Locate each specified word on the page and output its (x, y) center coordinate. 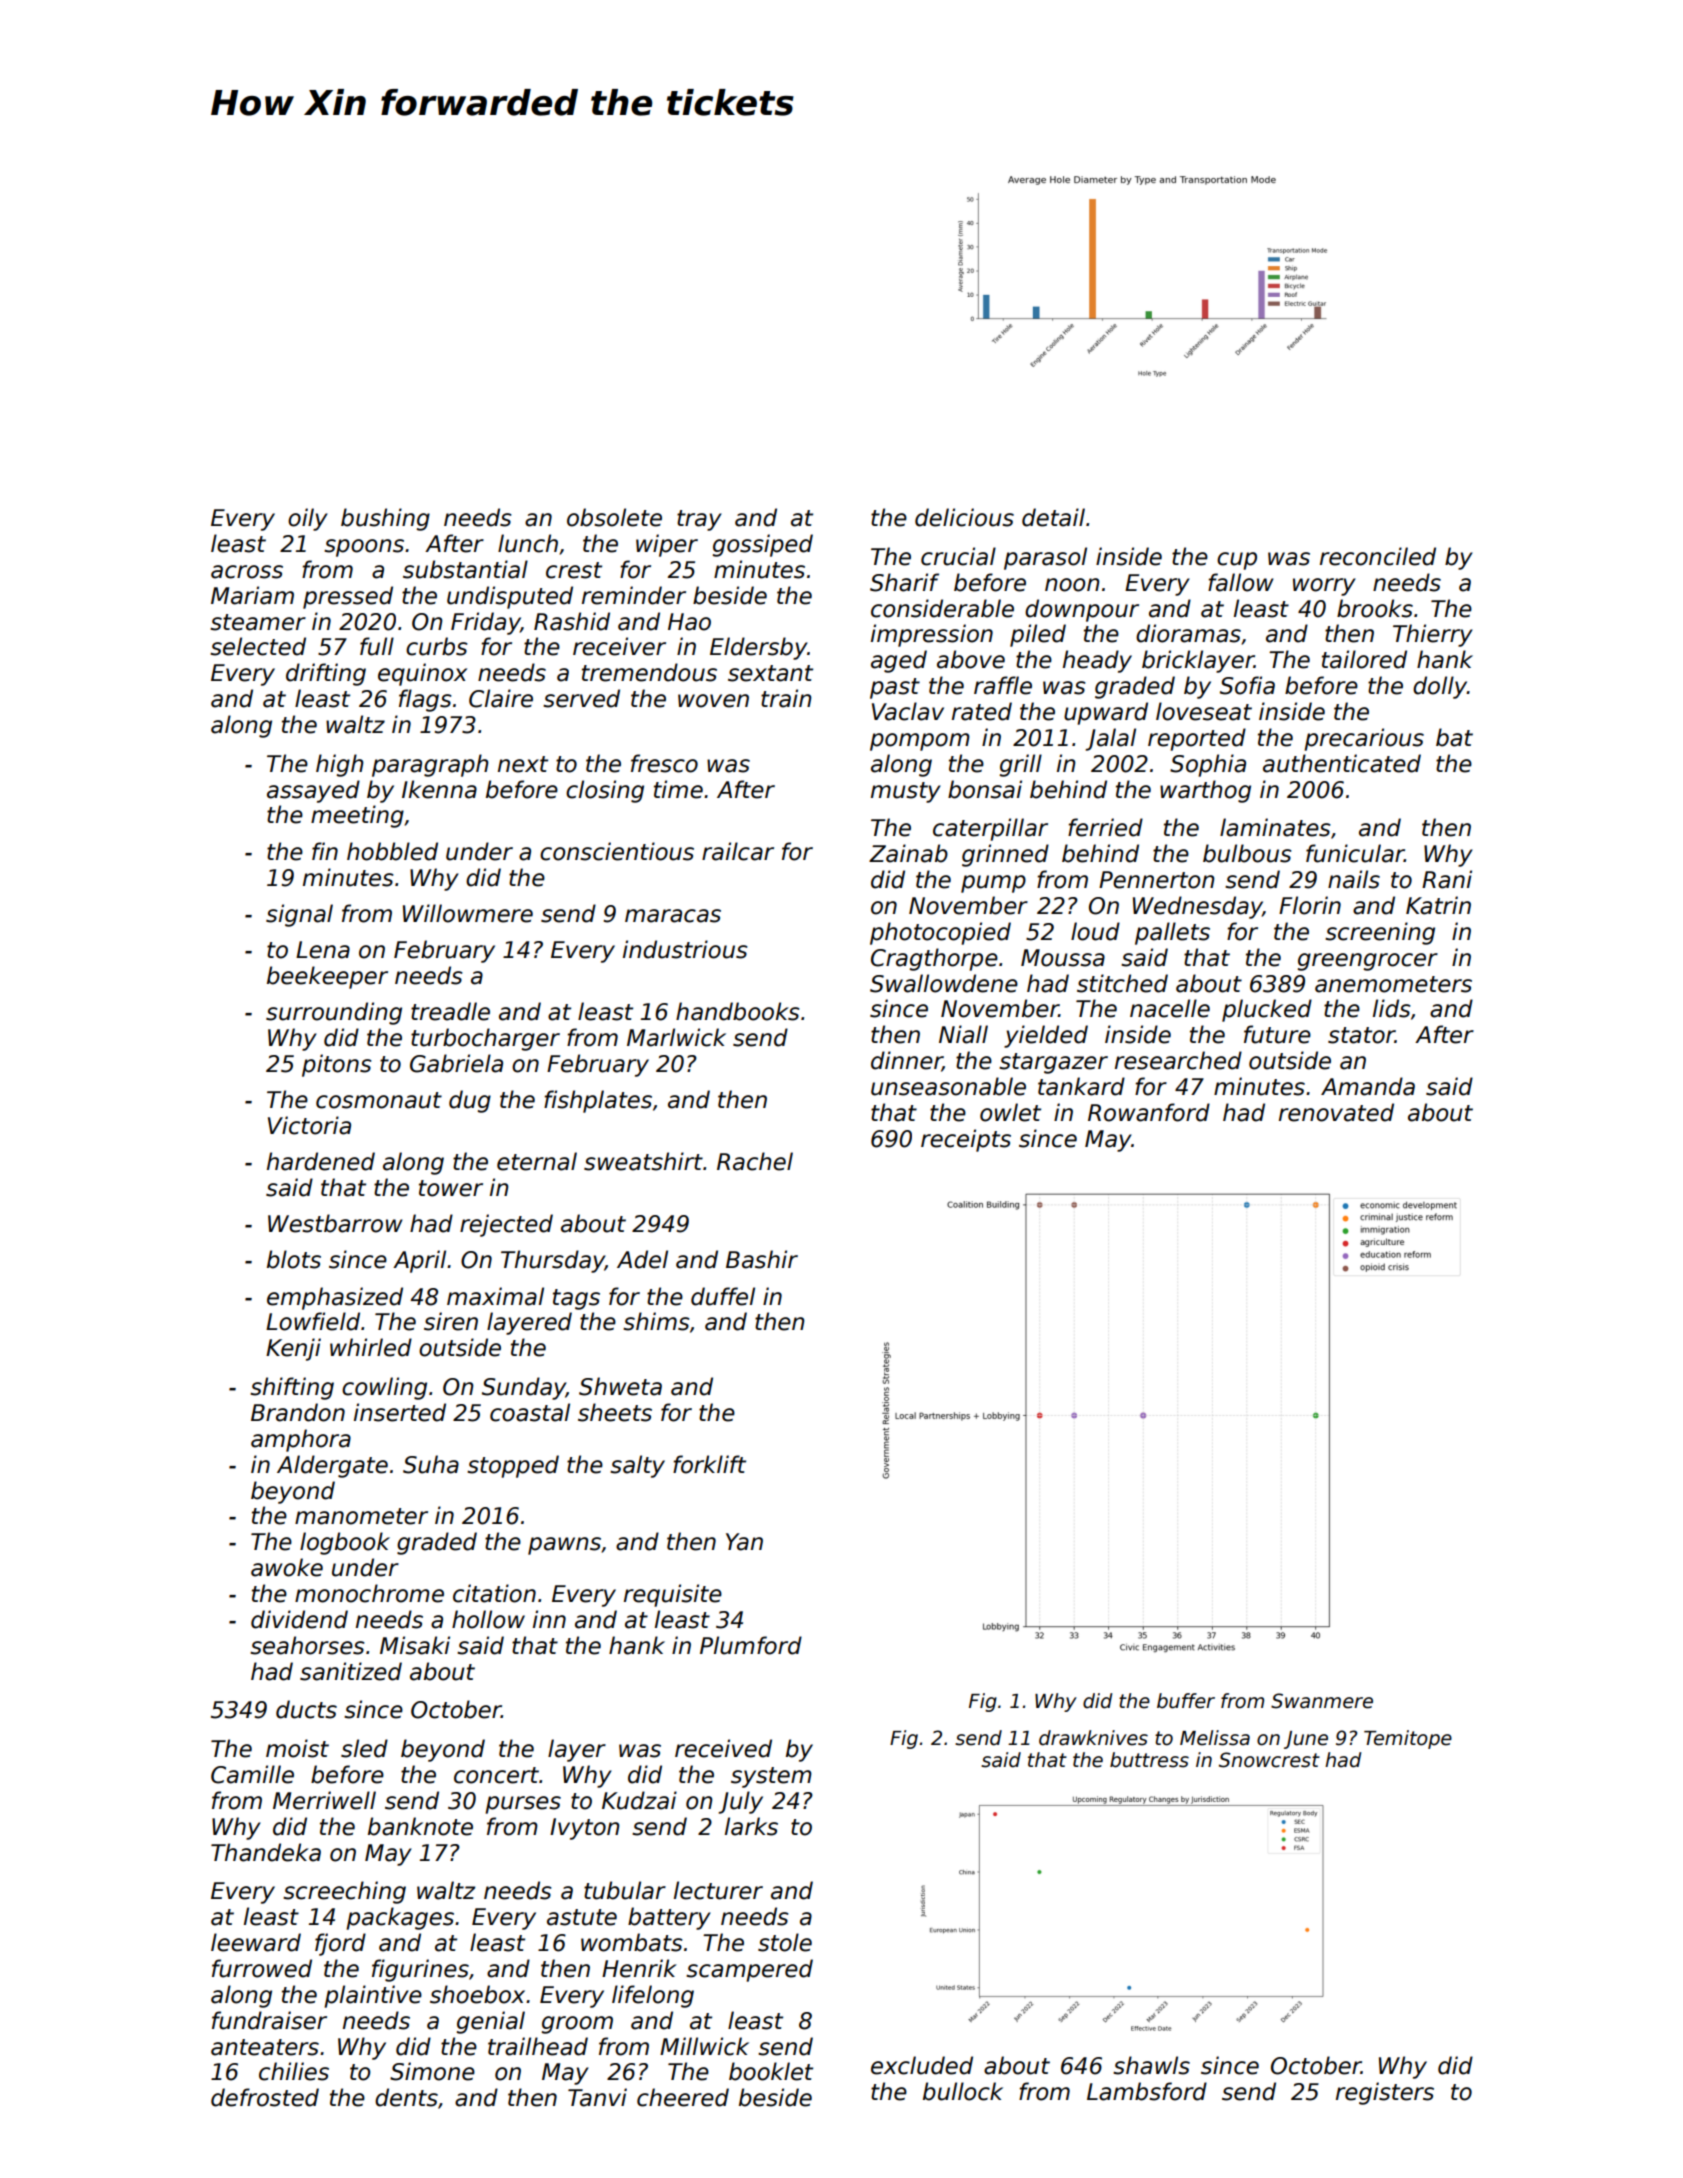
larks (751, 1826)
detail (1053, 517)
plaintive (373, 1996)
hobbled (392, 851)
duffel (723, 1296)
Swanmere (1322, 1701)
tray (699, 520)
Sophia (1208, 765)
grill (1020, 765)
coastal (530, 1412)
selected (258, 646)
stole (785, 1942)
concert (496, 1775)
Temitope (1408, 1739)
